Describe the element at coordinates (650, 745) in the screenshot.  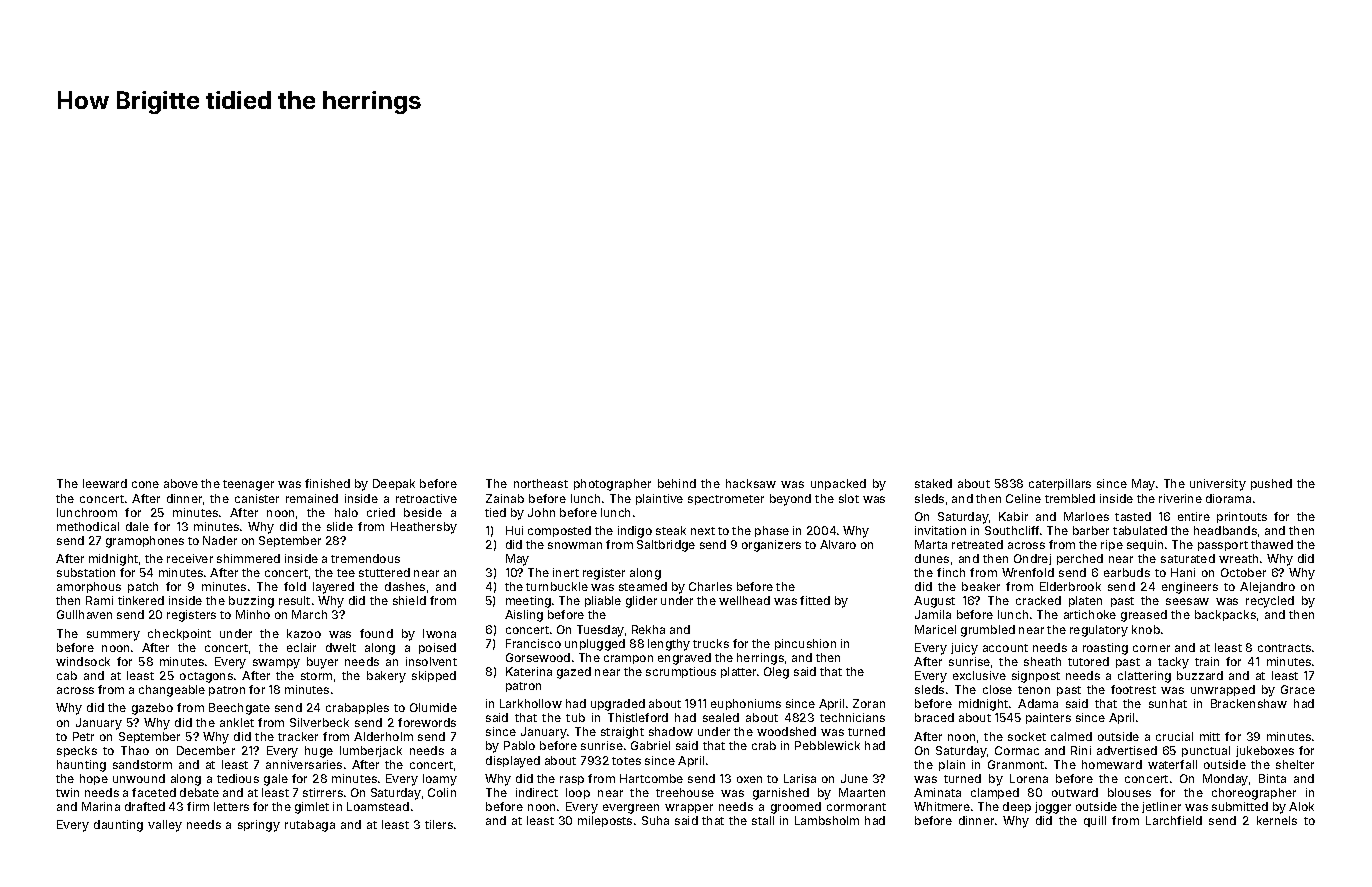
I see `Gabriel` at that location.
